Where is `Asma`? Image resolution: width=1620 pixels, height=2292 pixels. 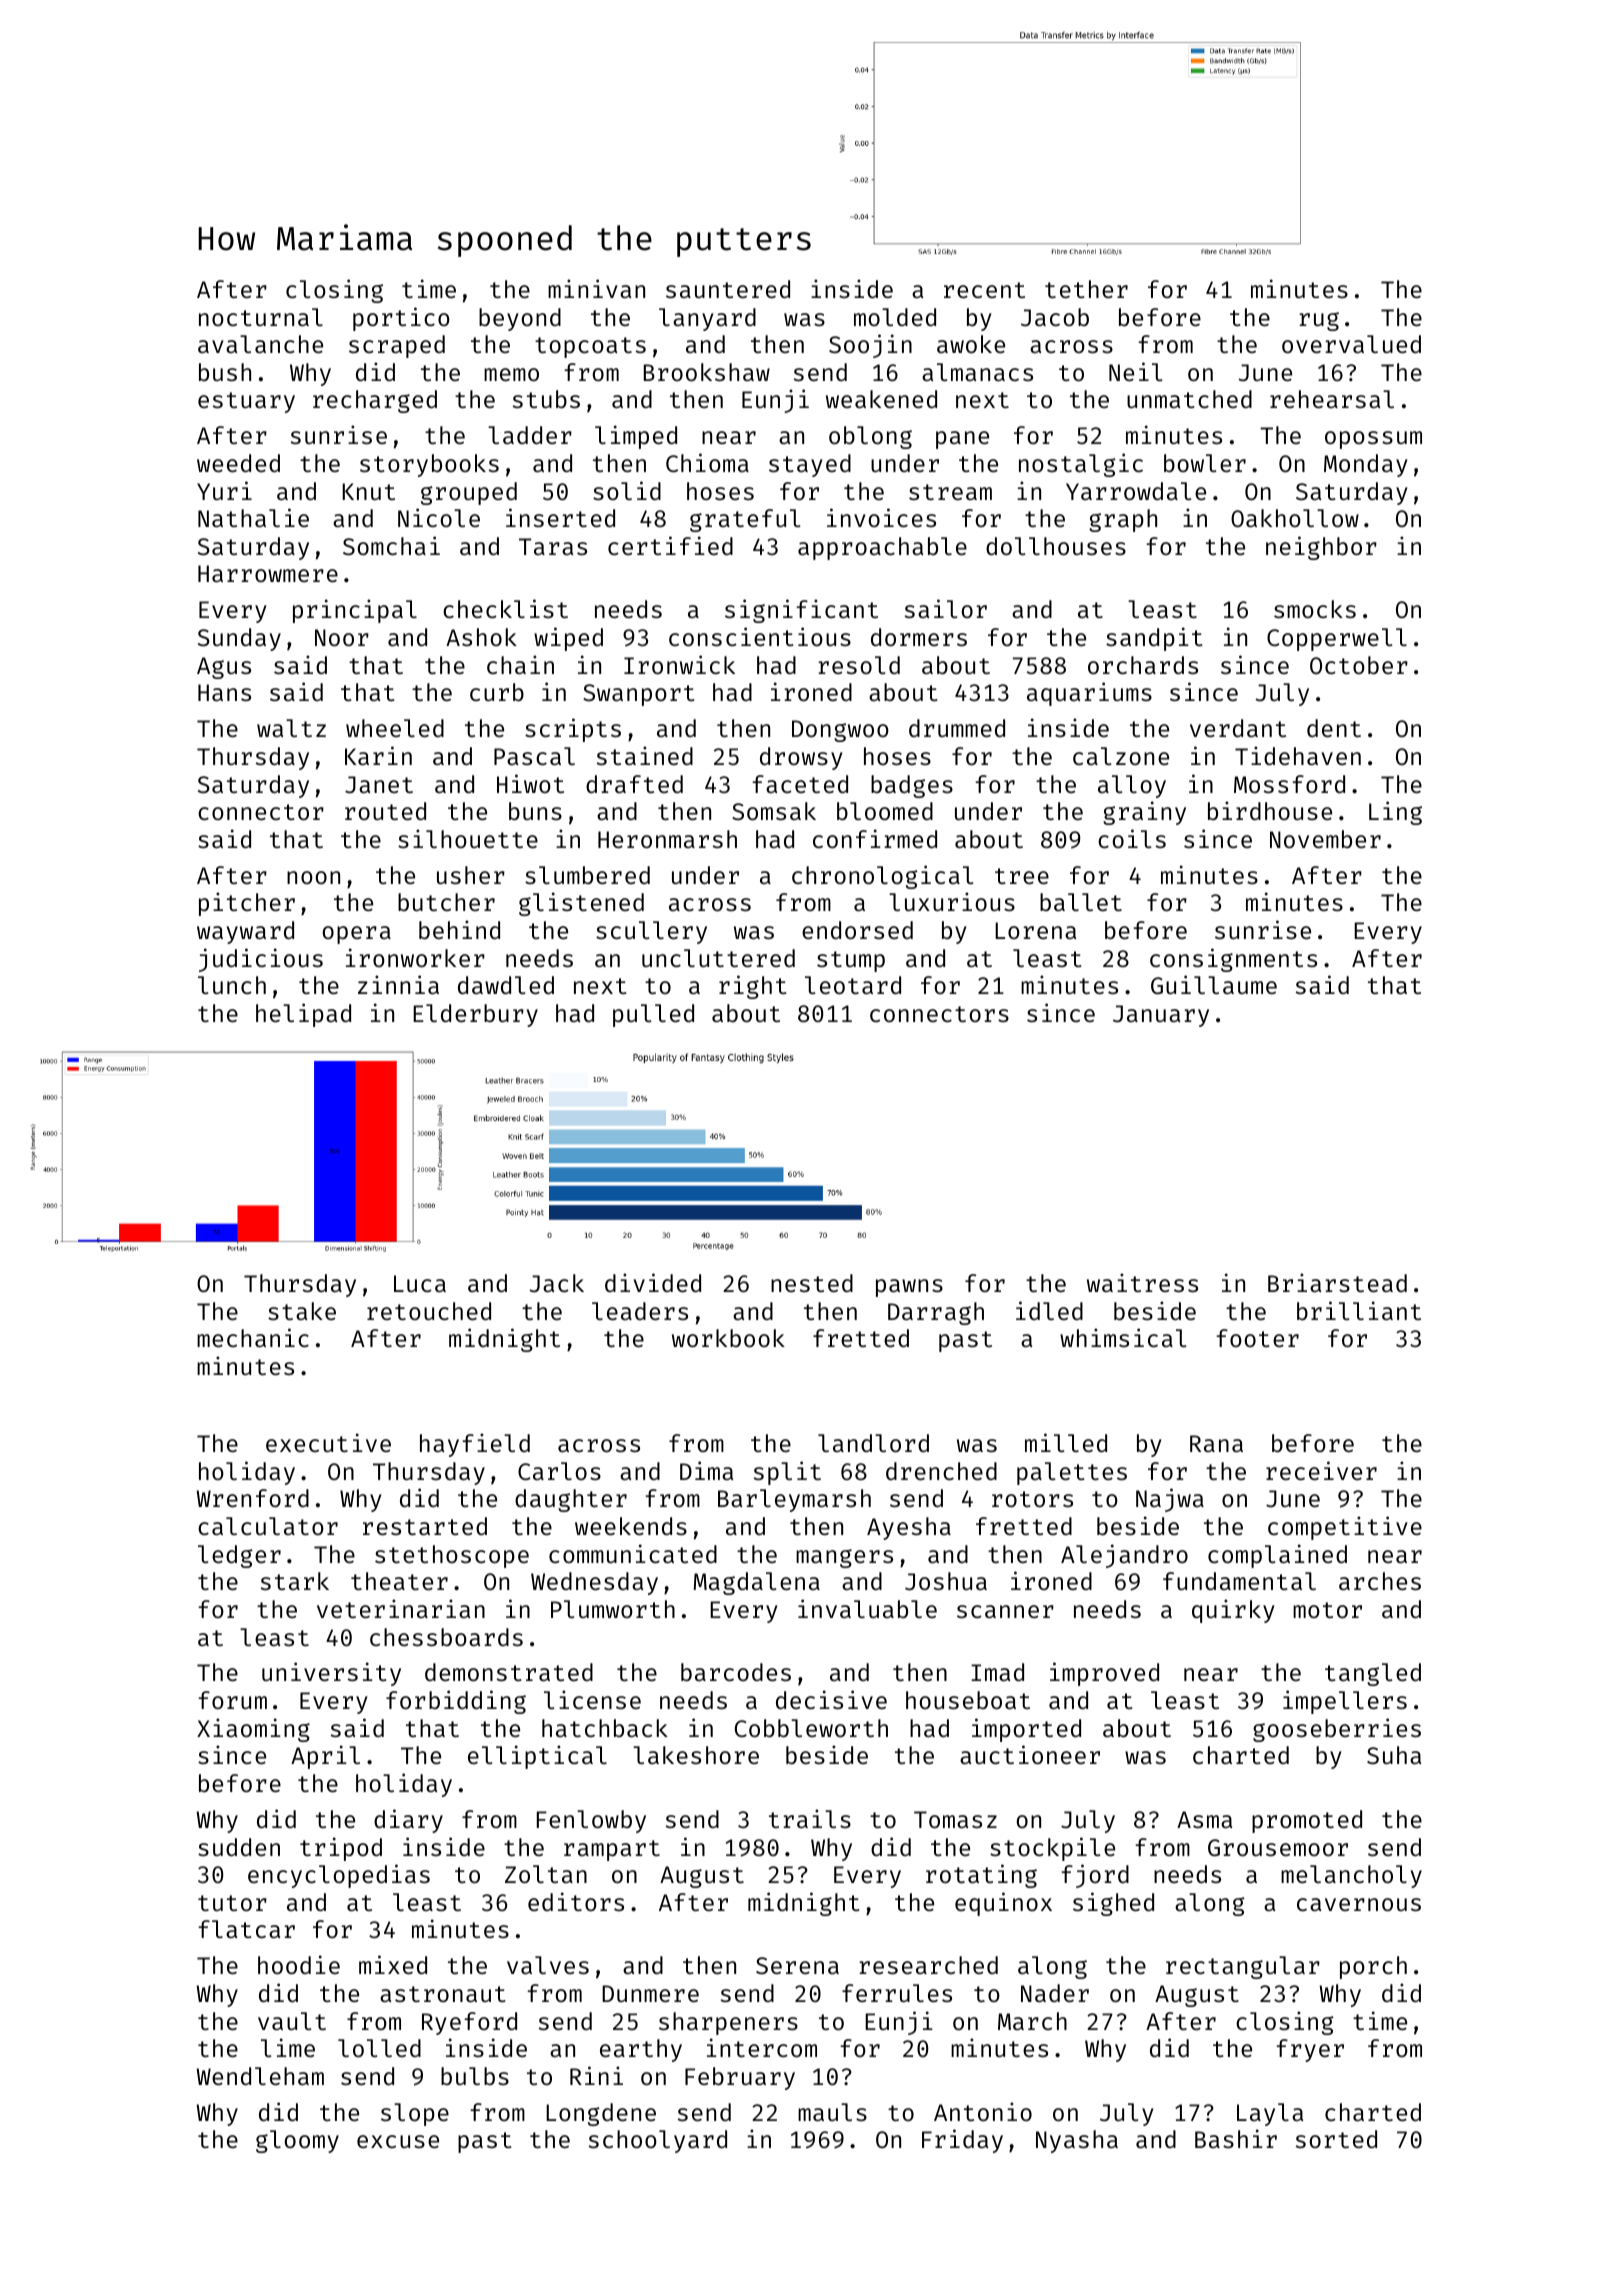
Asma is located at coordinates (1204, 1819).
